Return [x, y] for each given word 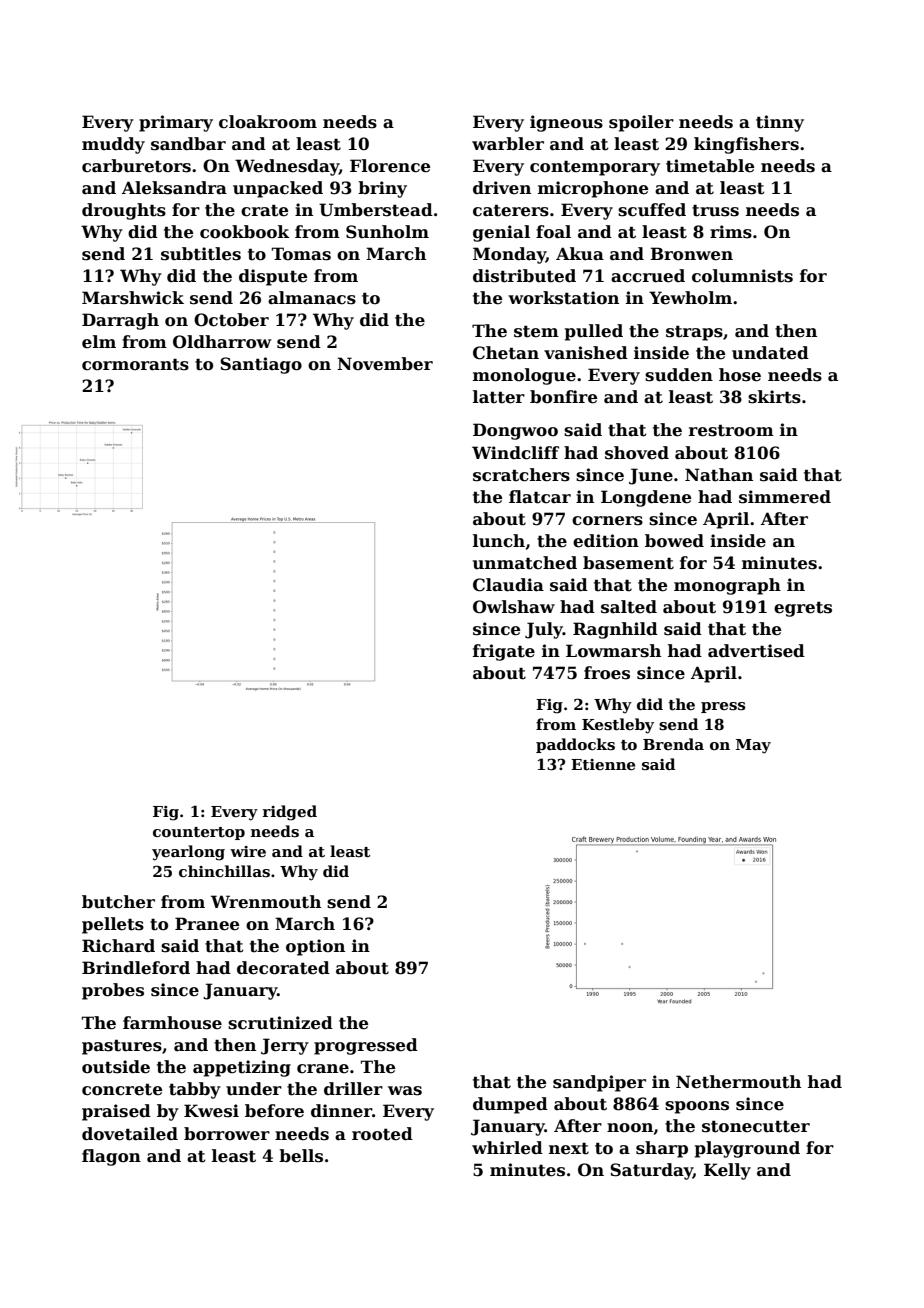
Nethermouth [738, 1082]
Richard [118, 946]
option [315, 947]
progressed [366, 1046]
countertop [199, 833]
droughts [124, 211]
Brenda [673, 744]
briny [382, 189]
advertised [756, 651]
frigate [504, 652]
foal [553, 232]
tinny [780, 123]
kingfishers [746, 145]
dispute [273, 277]
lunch [499, 541]
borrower [227, 1134]
